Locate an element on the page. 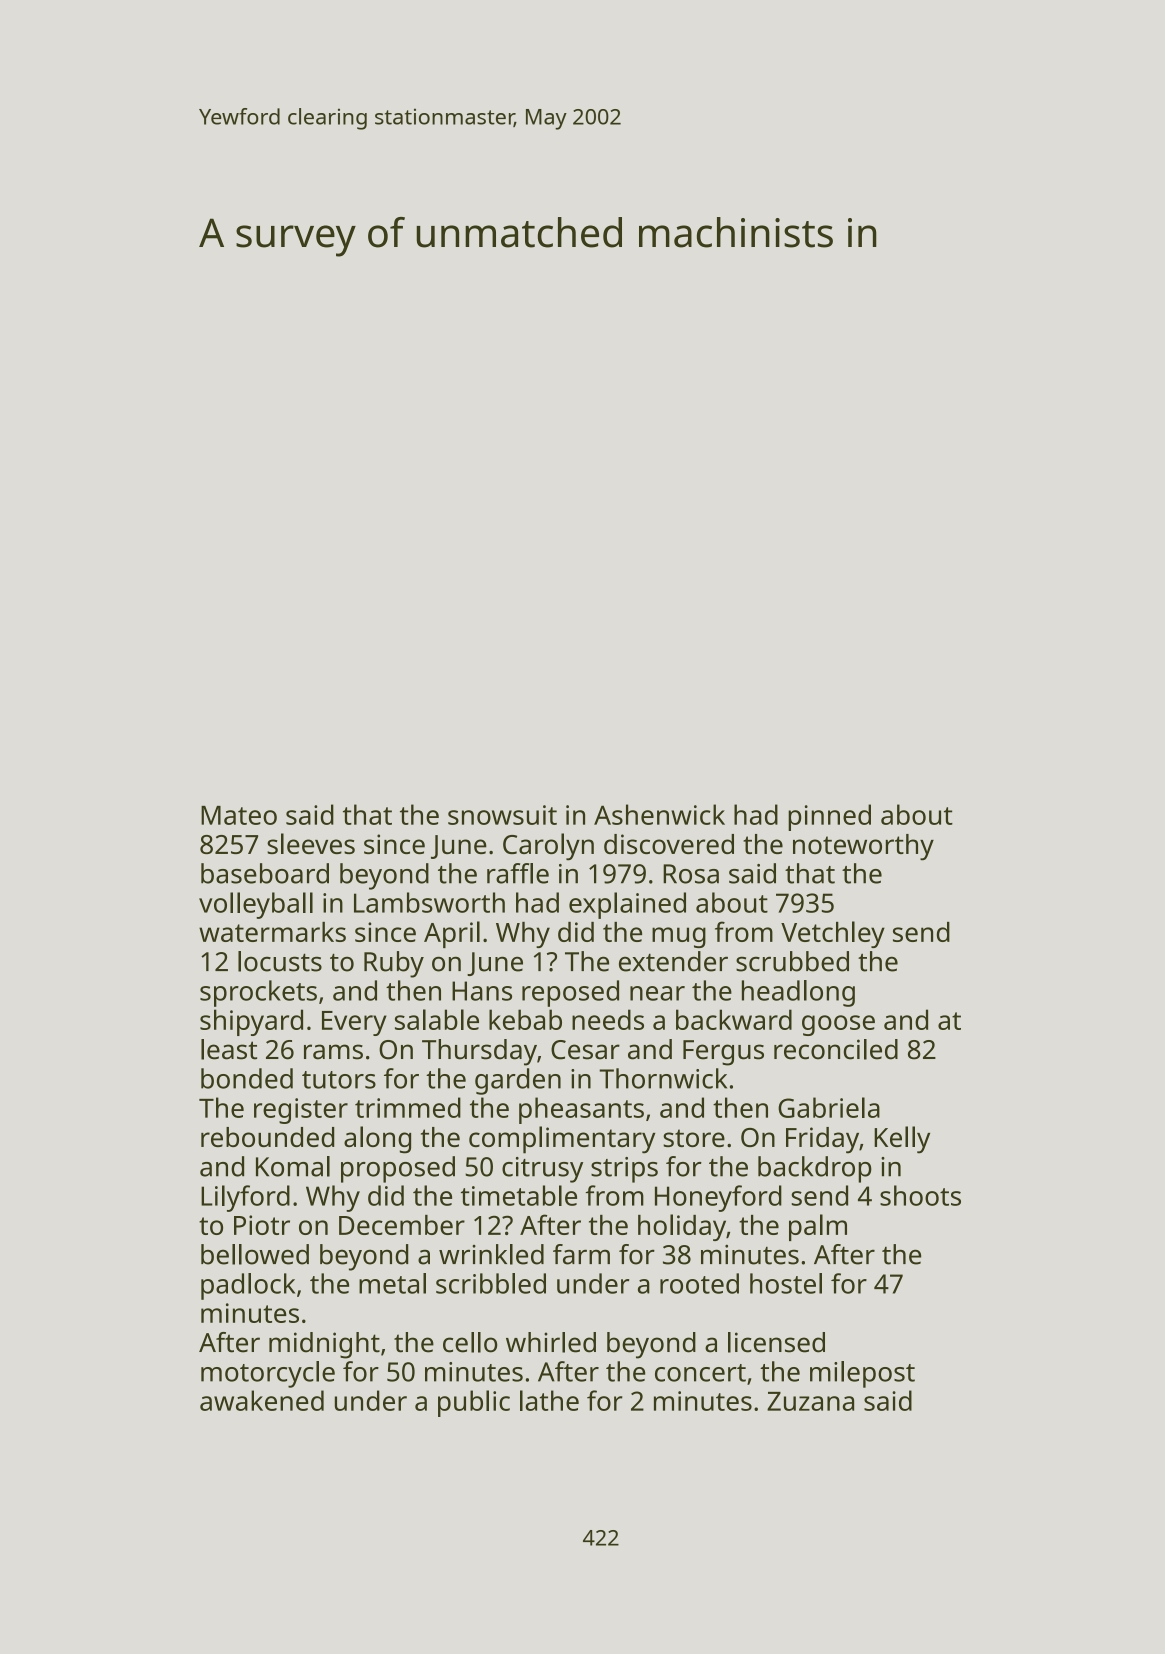 This page has height=1654, width=1165. strips is located at coordinates (624, 1170).
